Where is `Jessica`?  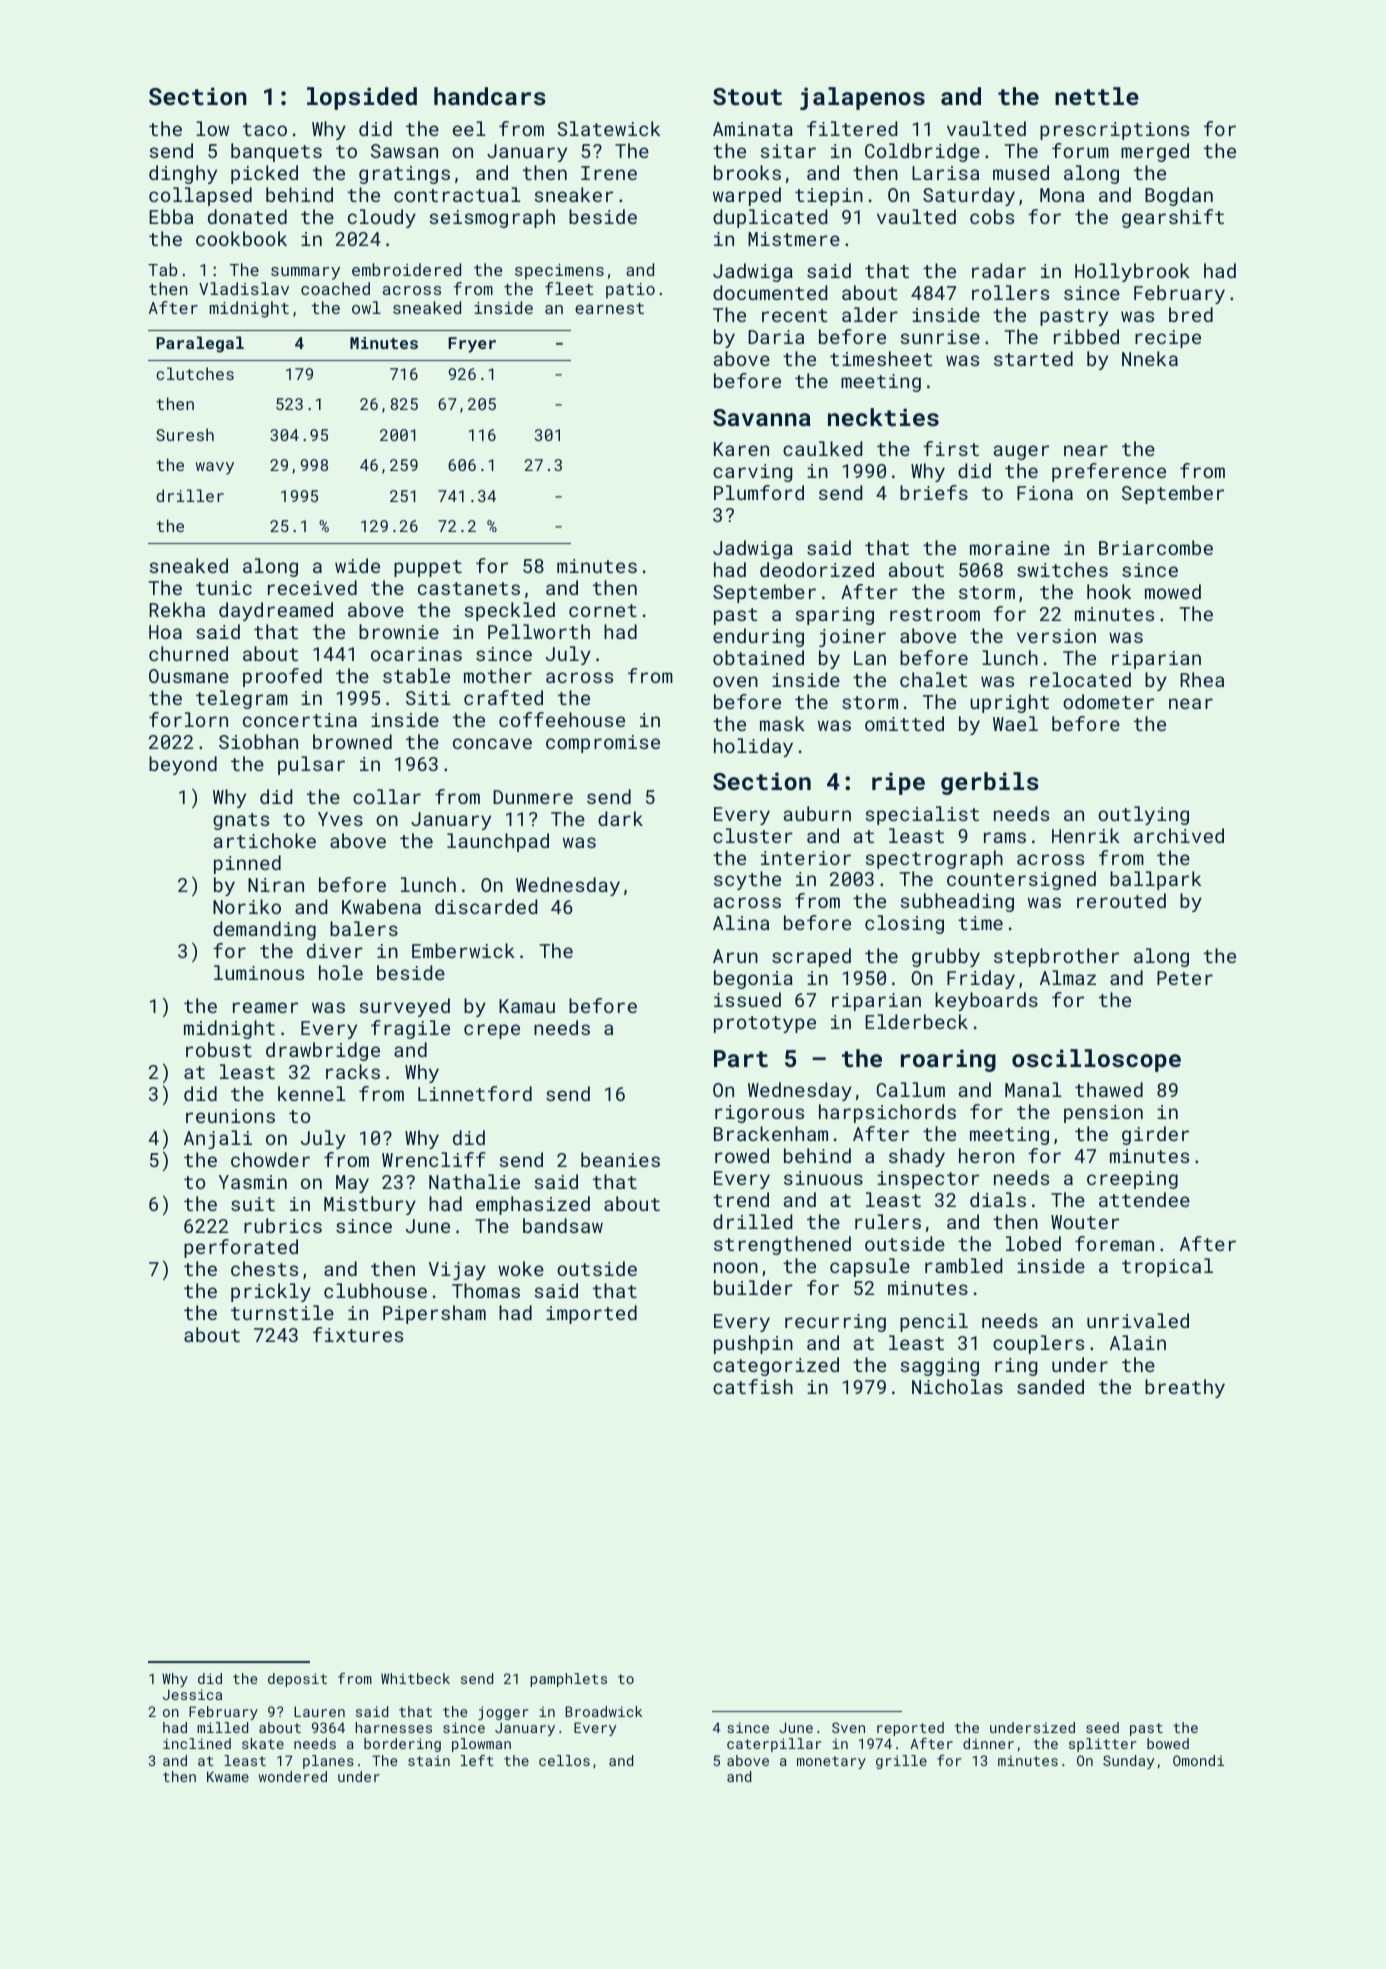
Jessica is located at coordinates (192, 1694).
